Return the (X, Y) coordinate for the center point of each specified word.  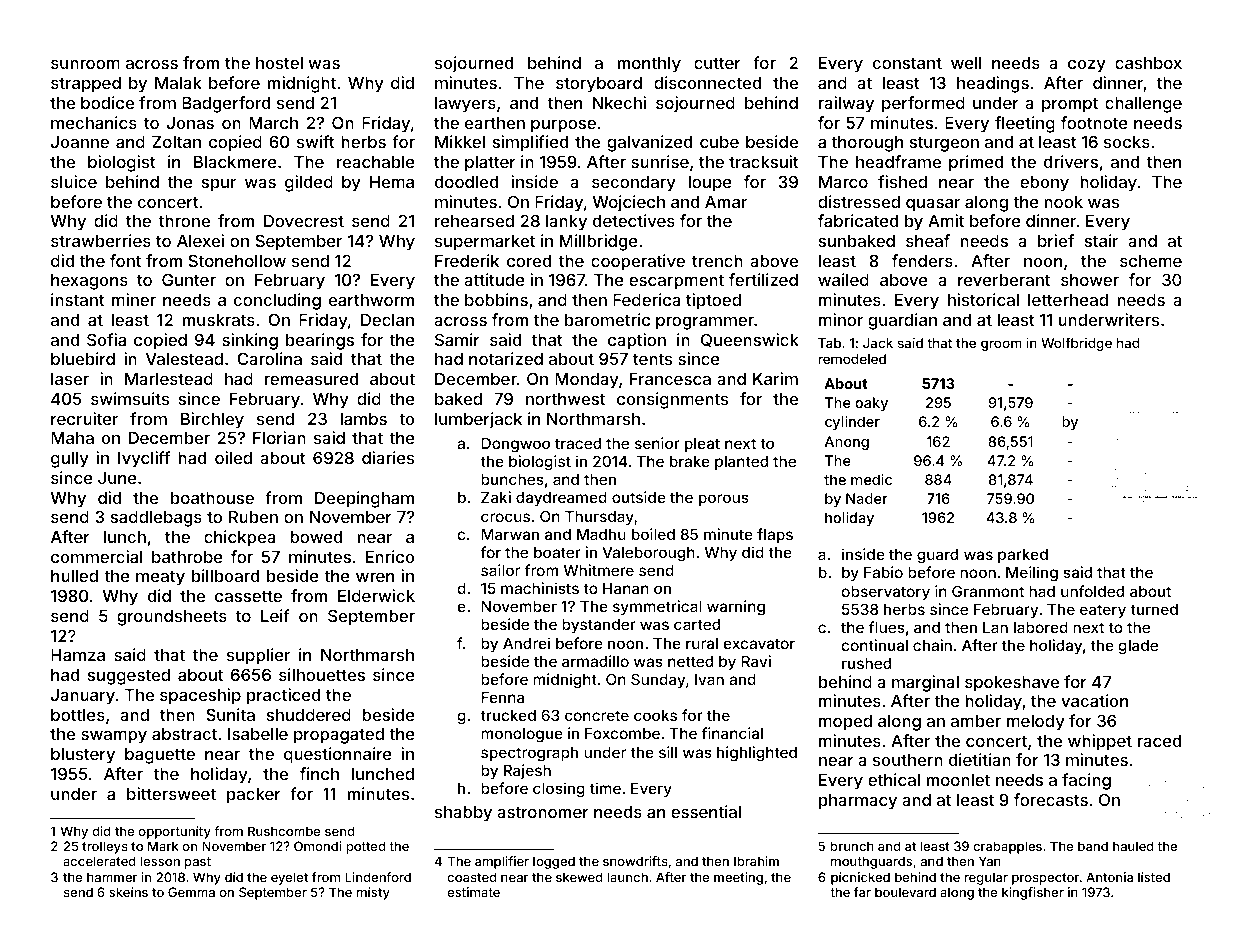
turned (1154, 609)
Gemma (191, 892)
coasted (472, 877)
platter (490, 164)
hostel (279, 63)
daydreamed (561, 499)
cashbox (1148, 63)
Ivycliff (144, 459)
